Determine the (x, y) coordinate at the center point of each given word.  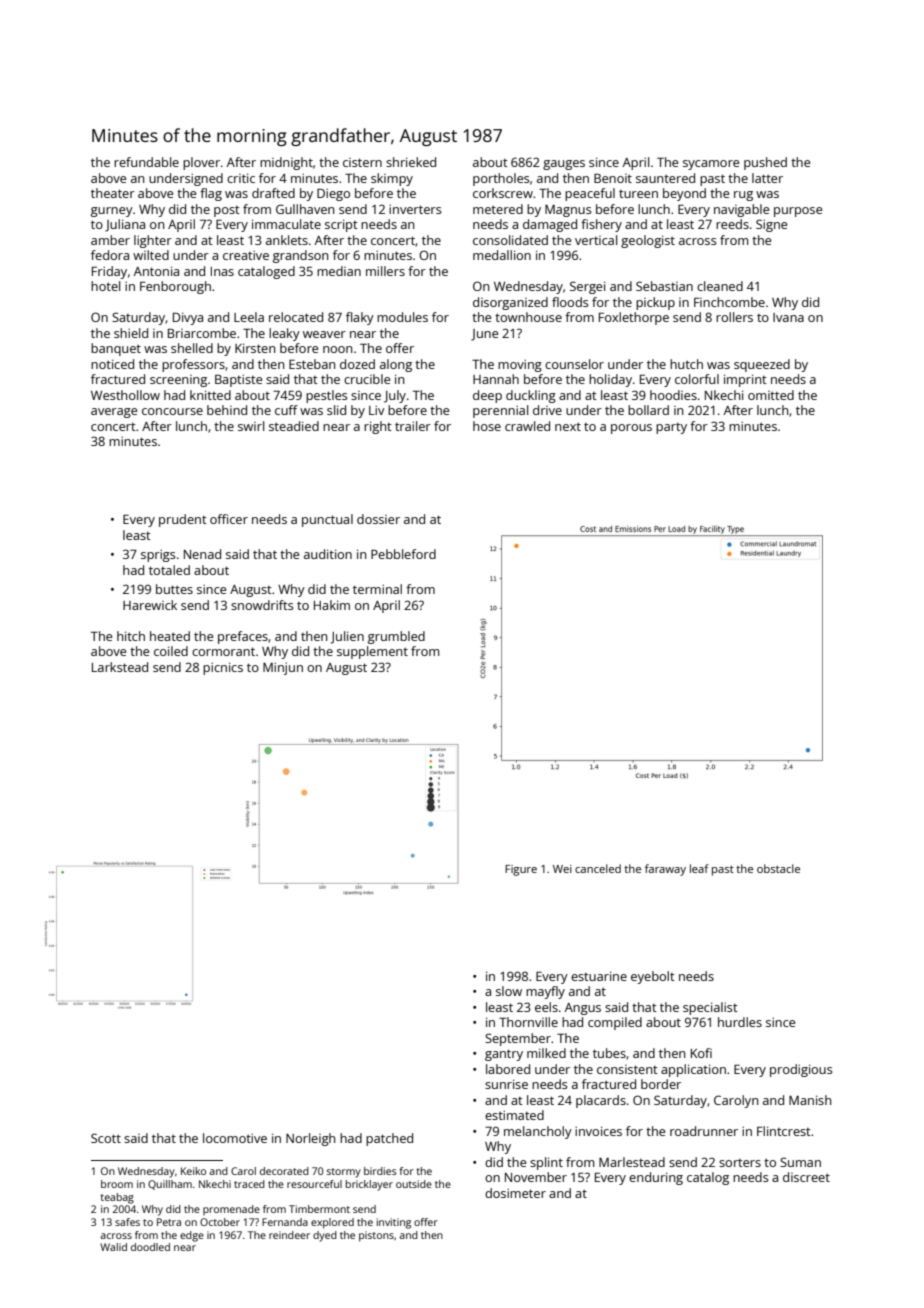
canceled (598, 868)
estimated (514, 1115)
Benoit (613, 178)
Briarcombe (202, 333)
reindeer (289, 1235)
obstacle (778, 868)
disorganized (510, 303)
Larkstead (120, 667)
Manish (810, 1100)
